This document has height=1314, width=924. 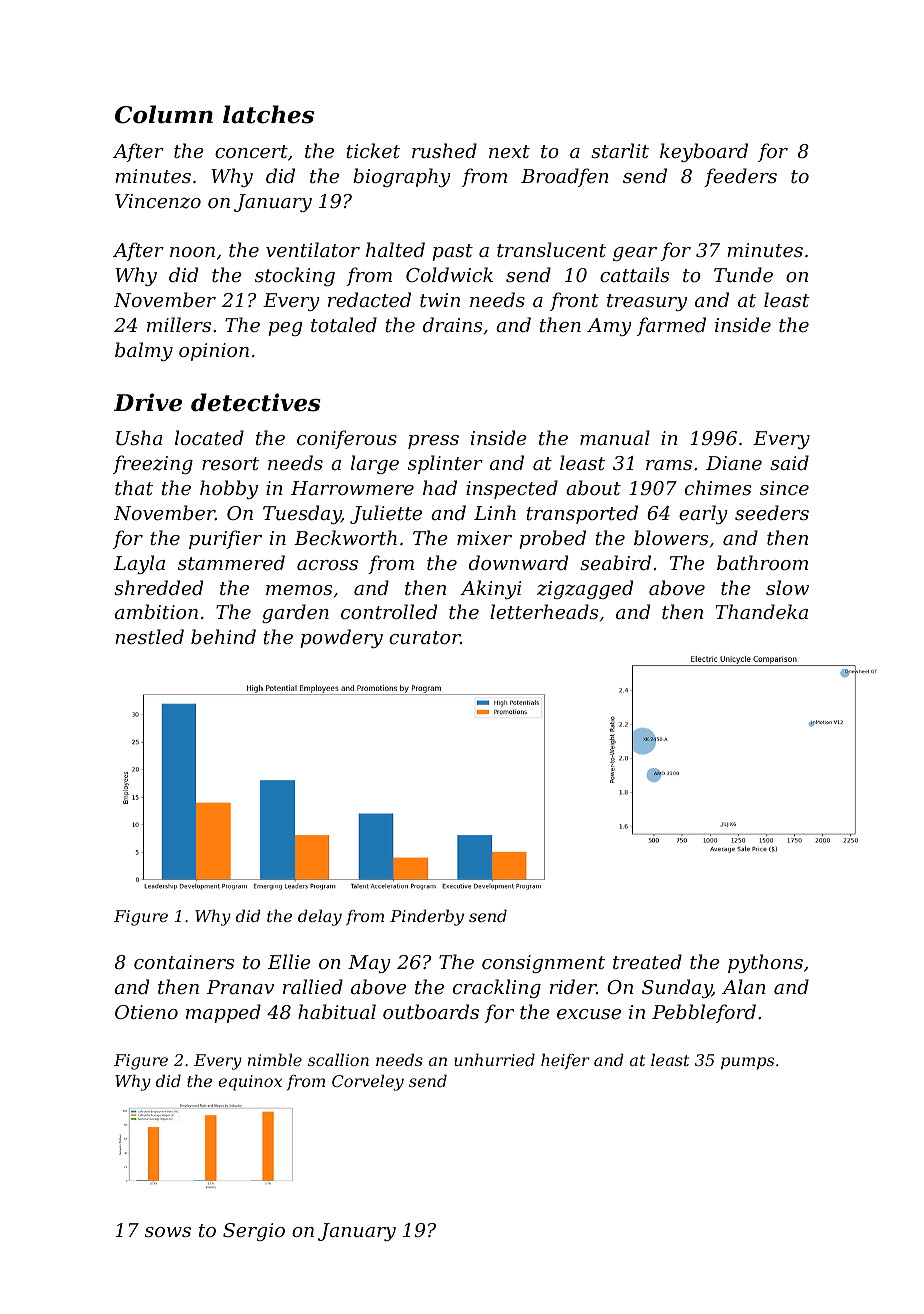 What do you see at coordinates (402, 177) in the document?
I see `biography` at bounding box center [402, 177].
